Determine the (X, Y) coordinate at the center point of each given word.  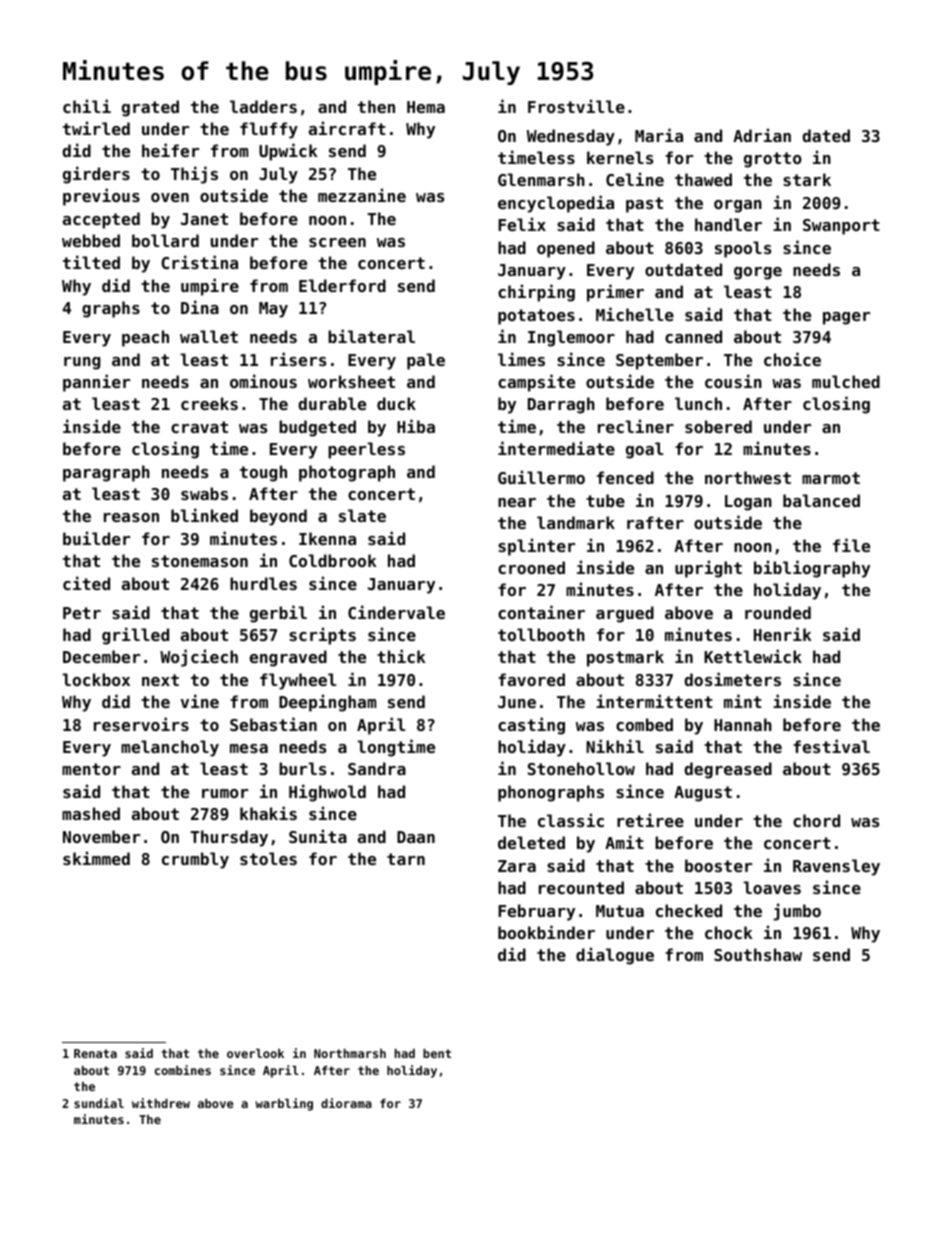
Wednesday (571, 137)
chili (87, 106)
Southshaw (758, 954)
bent (437, 1053)
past (644, 205)
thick (401, 656)
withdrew (161, 1103)
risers (298, 359)
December (101, 656)
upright (708, 569)
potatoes (536, 317)
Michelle (635, 314)
